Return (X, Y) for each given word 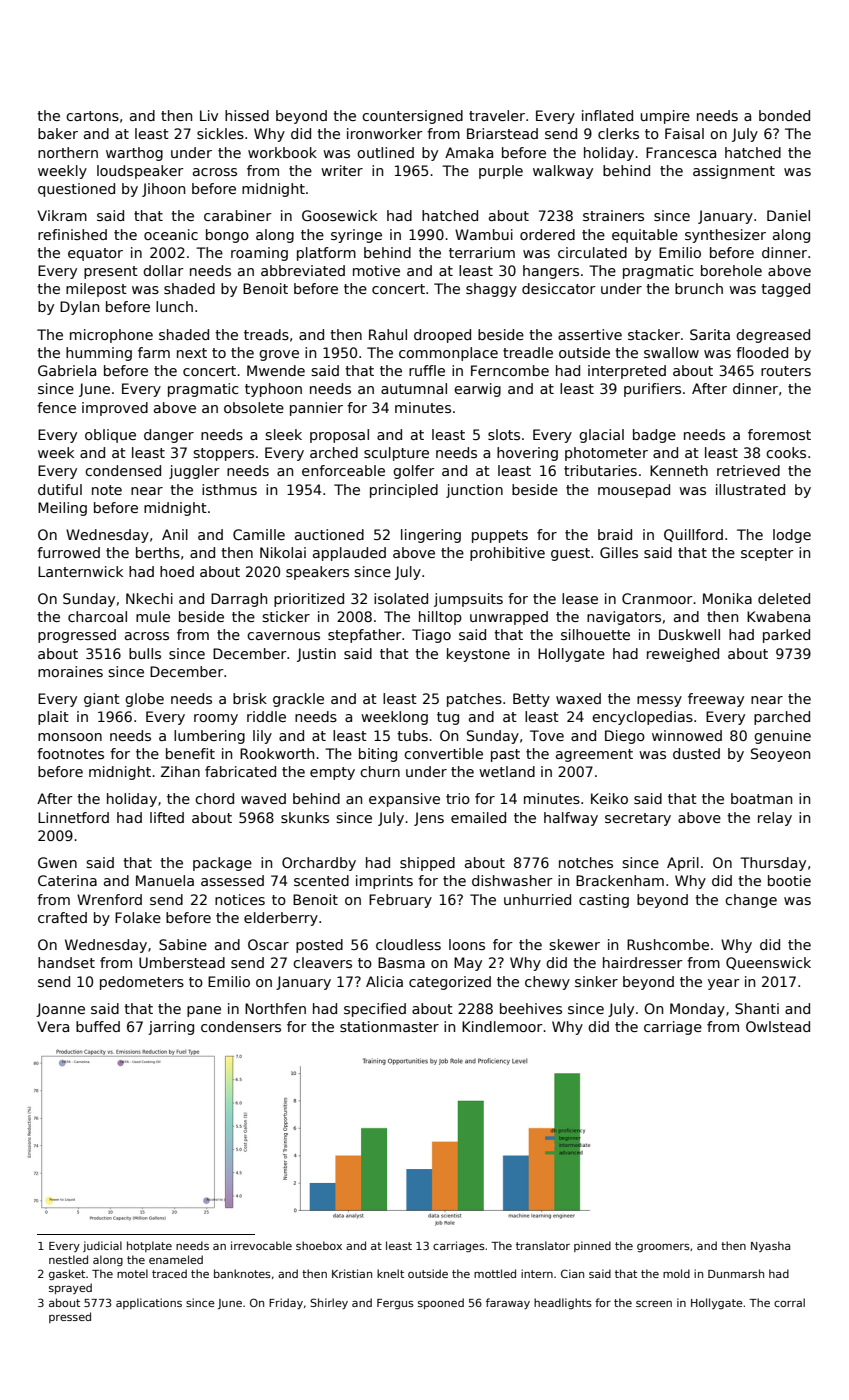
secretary (638, 819)
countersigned (412, 117)
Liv (209, 115)
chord (214, 798)
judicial (102, 1246)
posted (319, 946)
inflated (607, 115)
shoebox (319, 1245)
